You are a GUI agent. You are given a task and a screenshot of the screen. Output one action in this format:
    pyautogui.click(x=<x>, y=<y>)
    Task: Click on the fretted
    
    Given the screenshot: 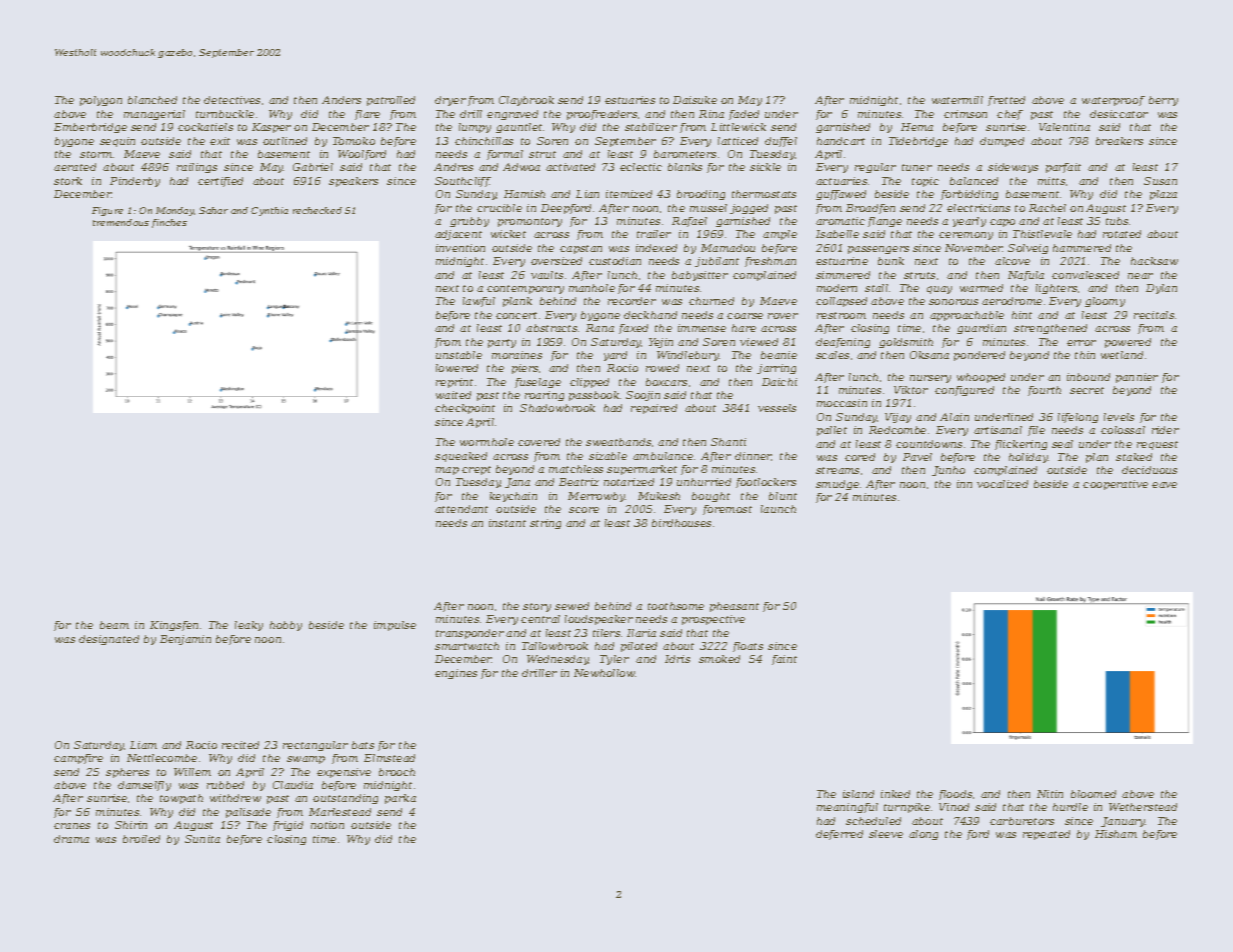 What is the action you would take?
    pyautogui.click(x=1006, y=101)
